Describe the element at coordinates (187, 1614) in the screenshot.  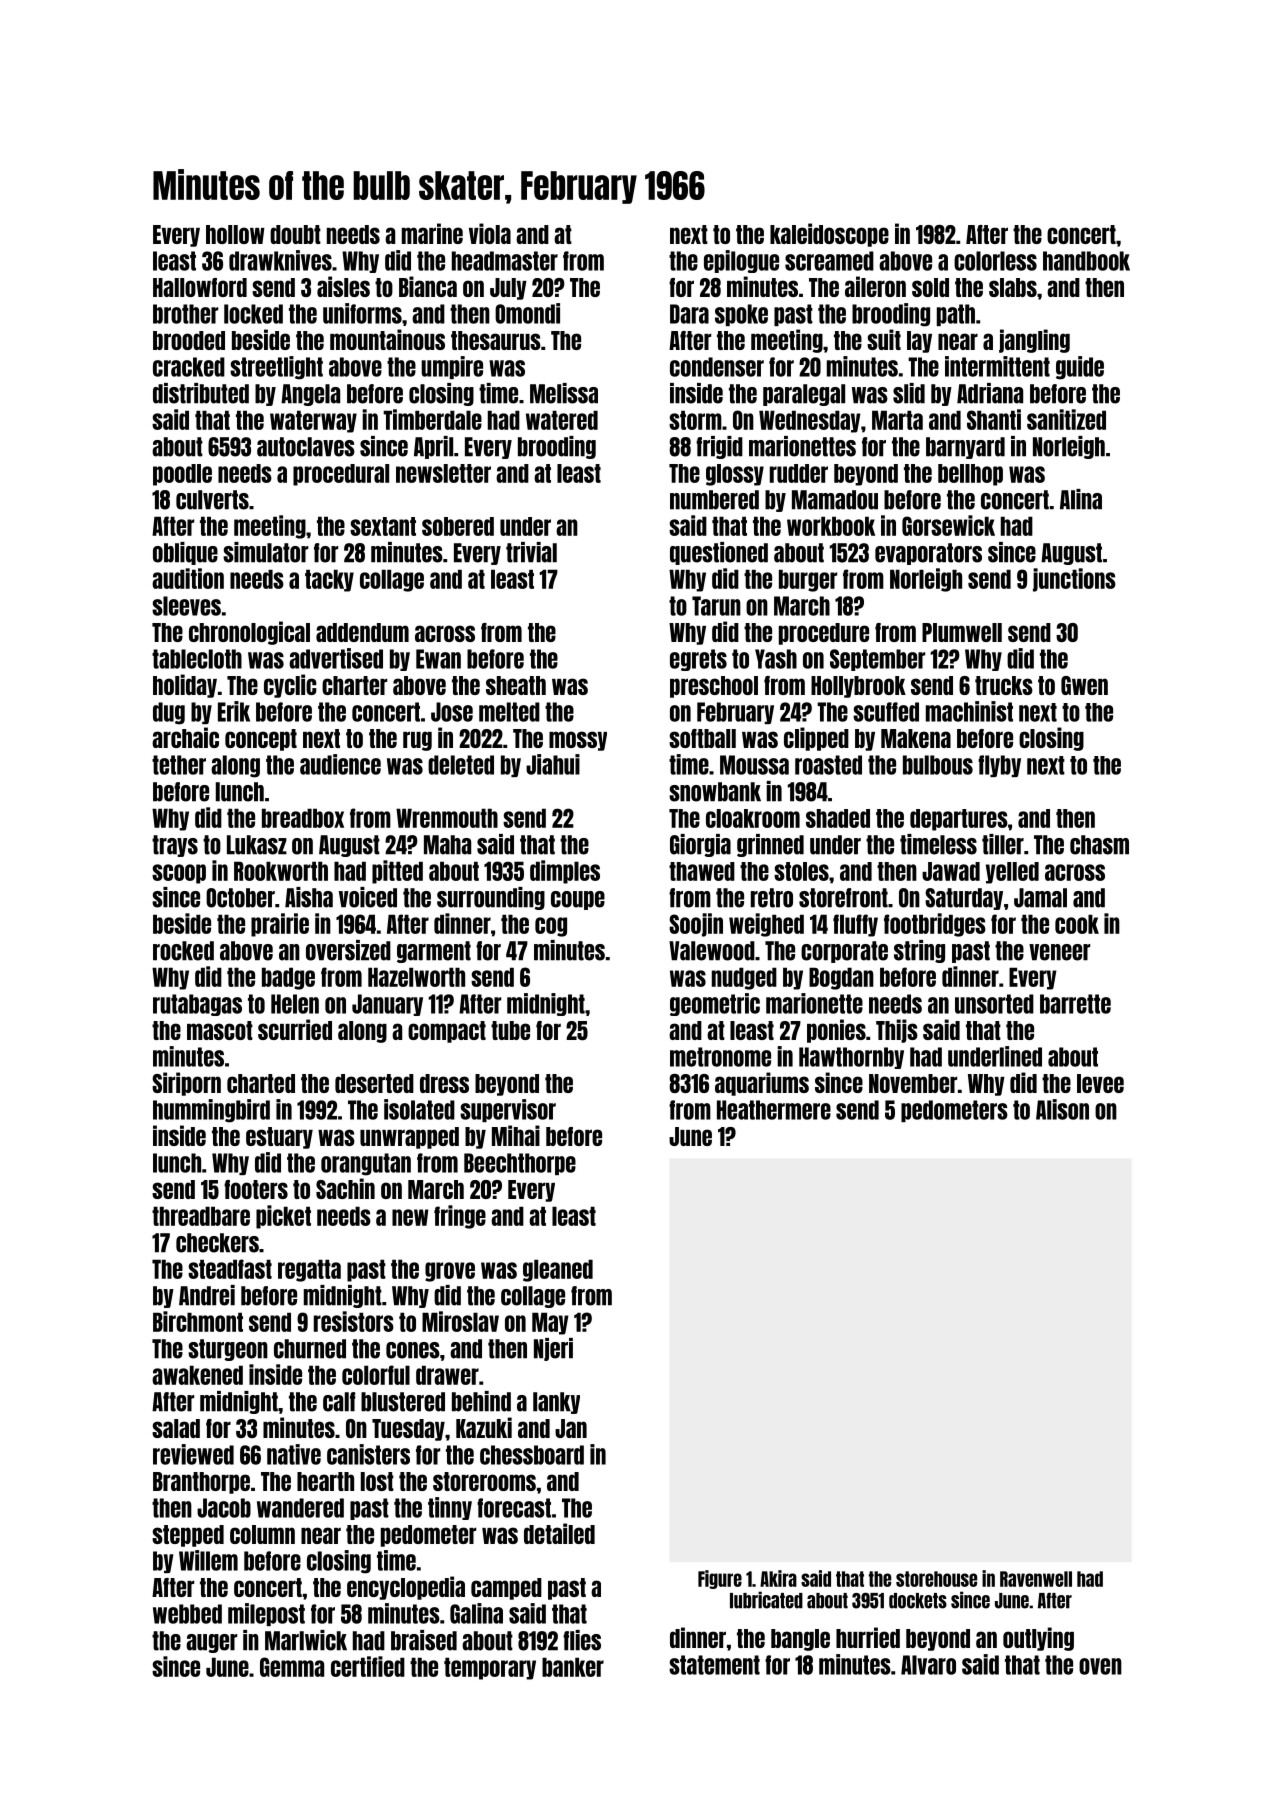
I see `webbed` at that location.
